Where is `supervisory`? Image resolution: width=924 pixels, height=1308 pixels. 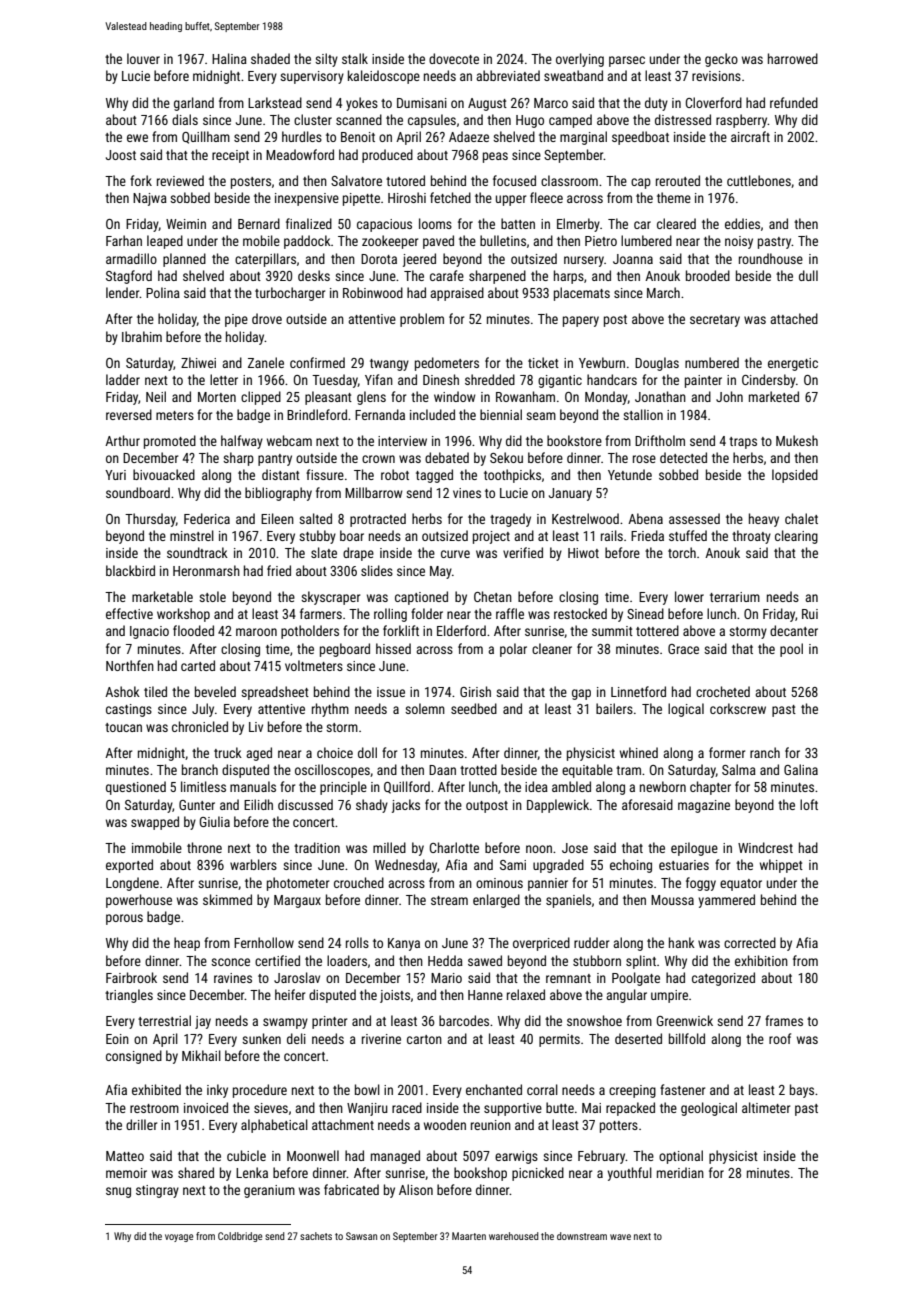 supervisory is located at coordinates (312, 77).
